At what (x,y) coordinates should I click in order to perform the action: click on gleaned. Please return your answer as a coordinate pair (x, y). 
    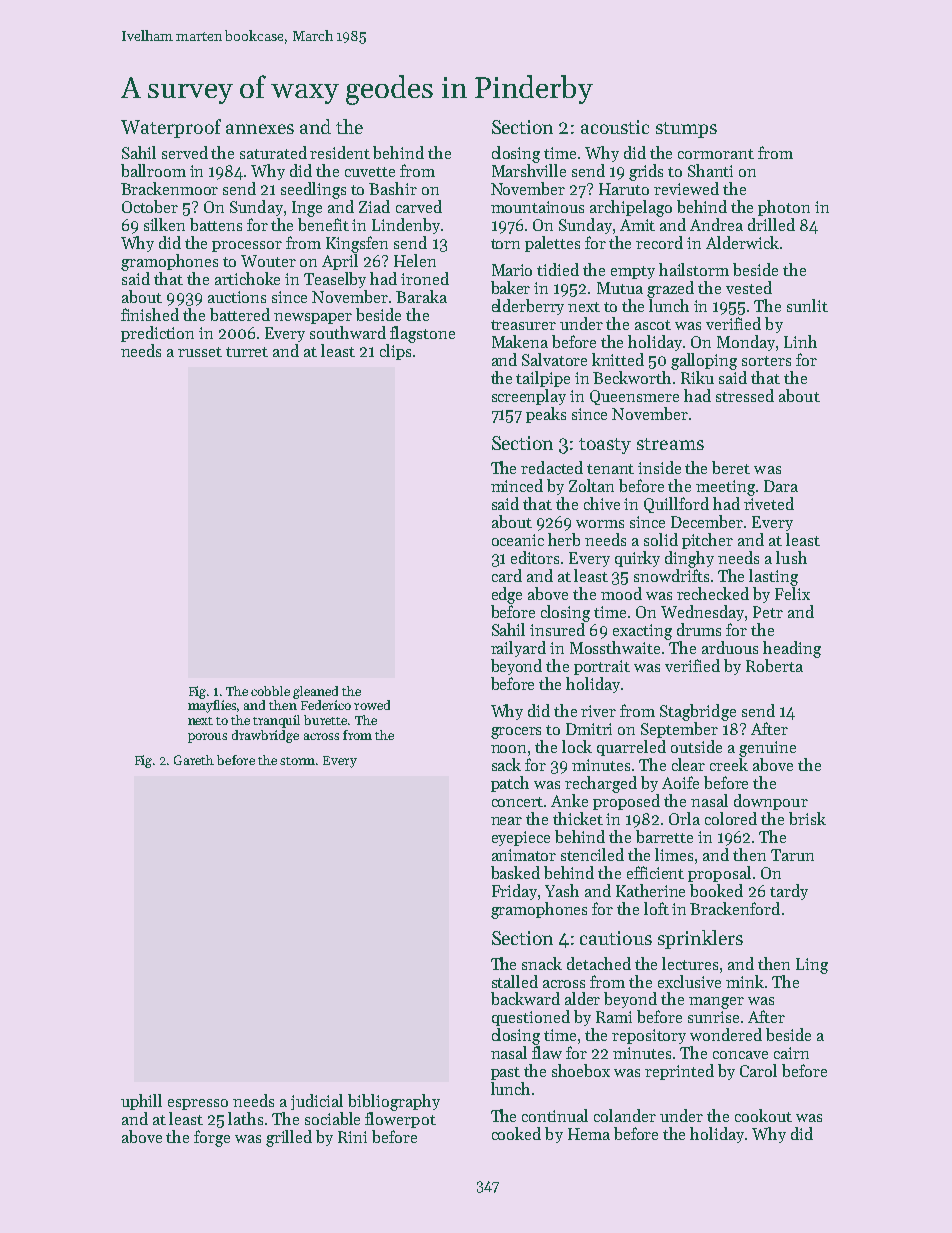
    Looking at the image, I should click on (315, 692).
